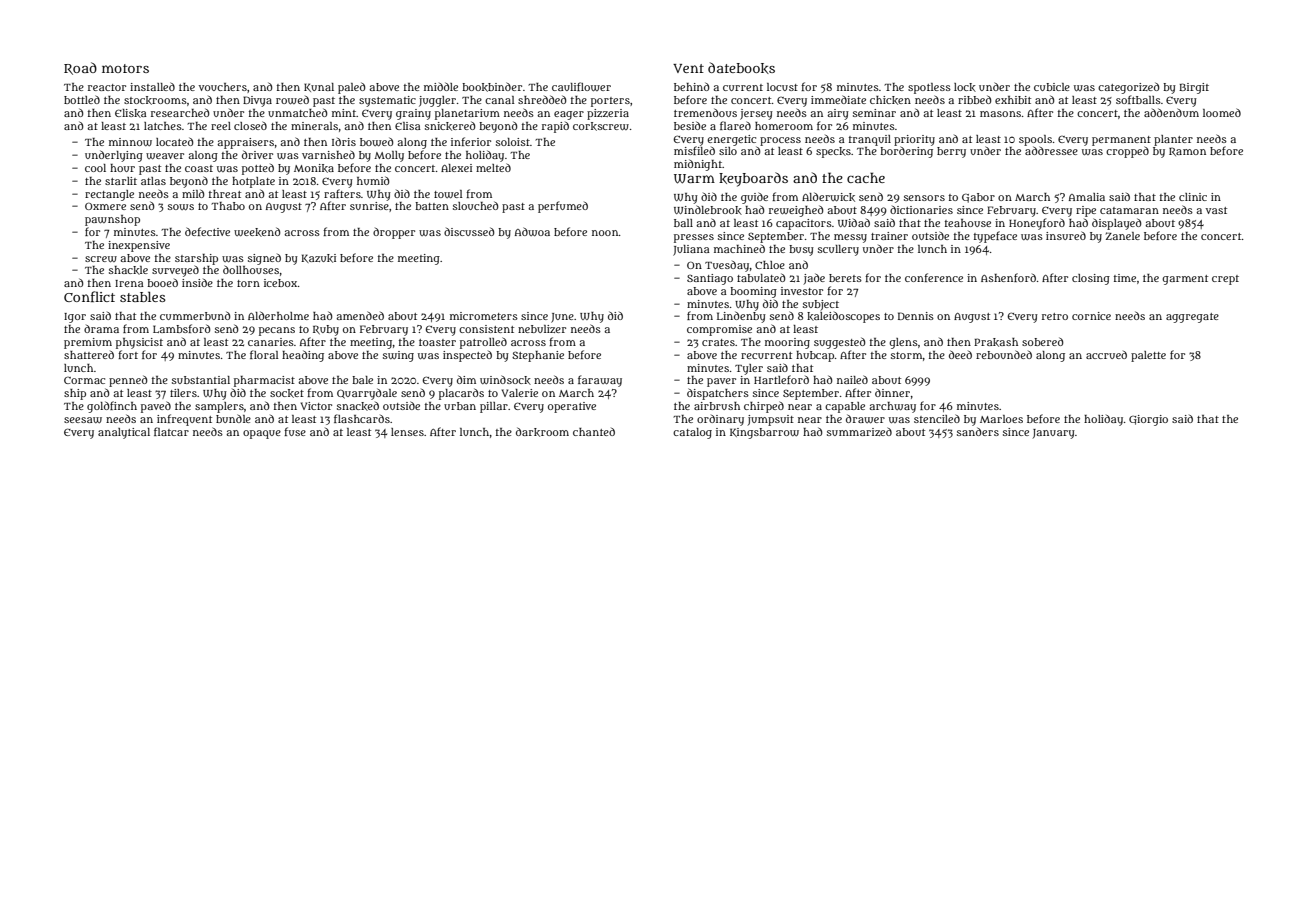 Image resolution: width=1308 pixels, height=924 pixels. I want to click on Lindenby, so click(741, 317).
